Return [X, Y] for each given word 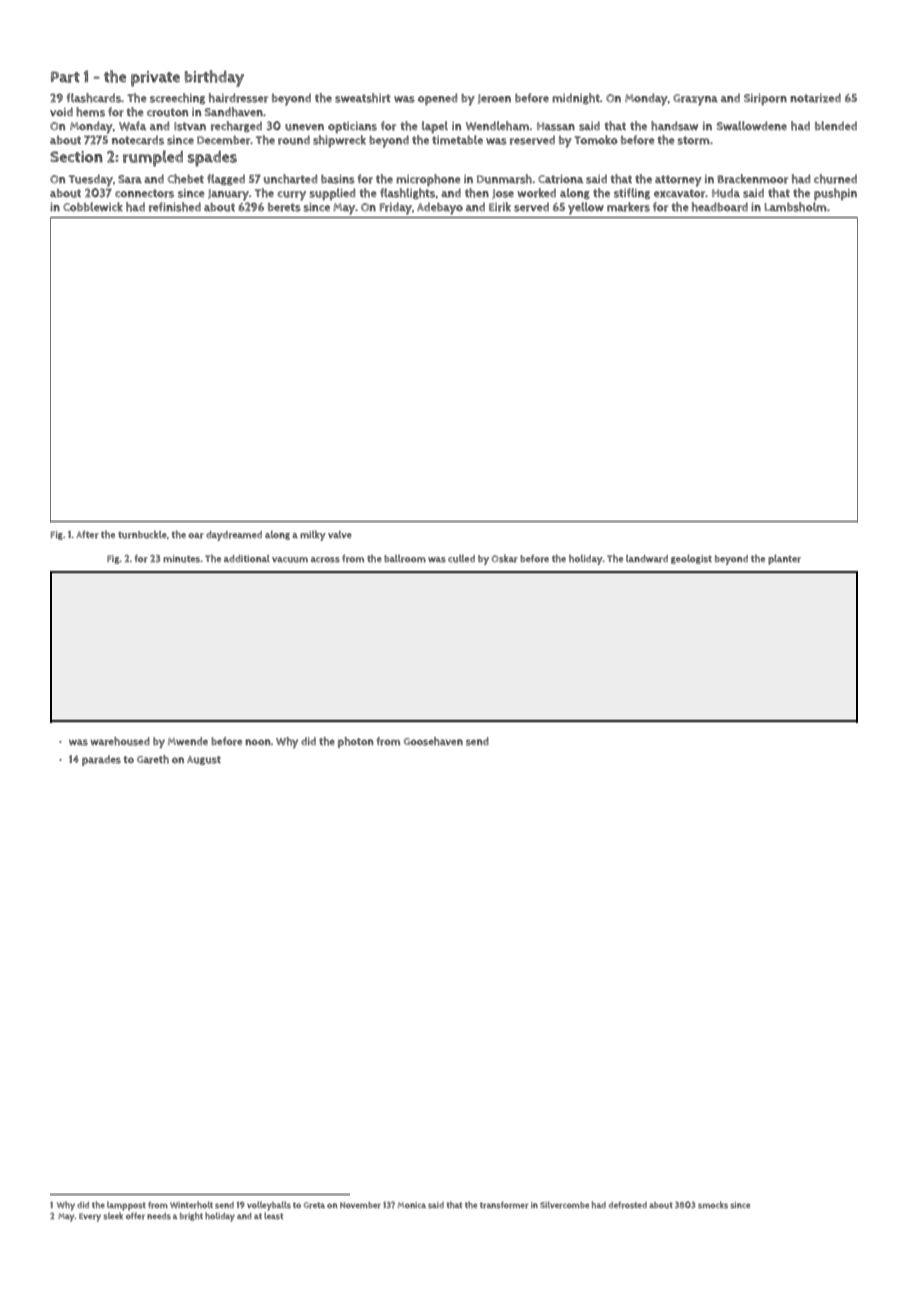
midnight [576, 98]
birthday [214, 78]
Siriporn [765, 99]
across [325, 560]
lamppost [126, 1206]
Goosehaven [433, 741]
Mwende [188, 741]
